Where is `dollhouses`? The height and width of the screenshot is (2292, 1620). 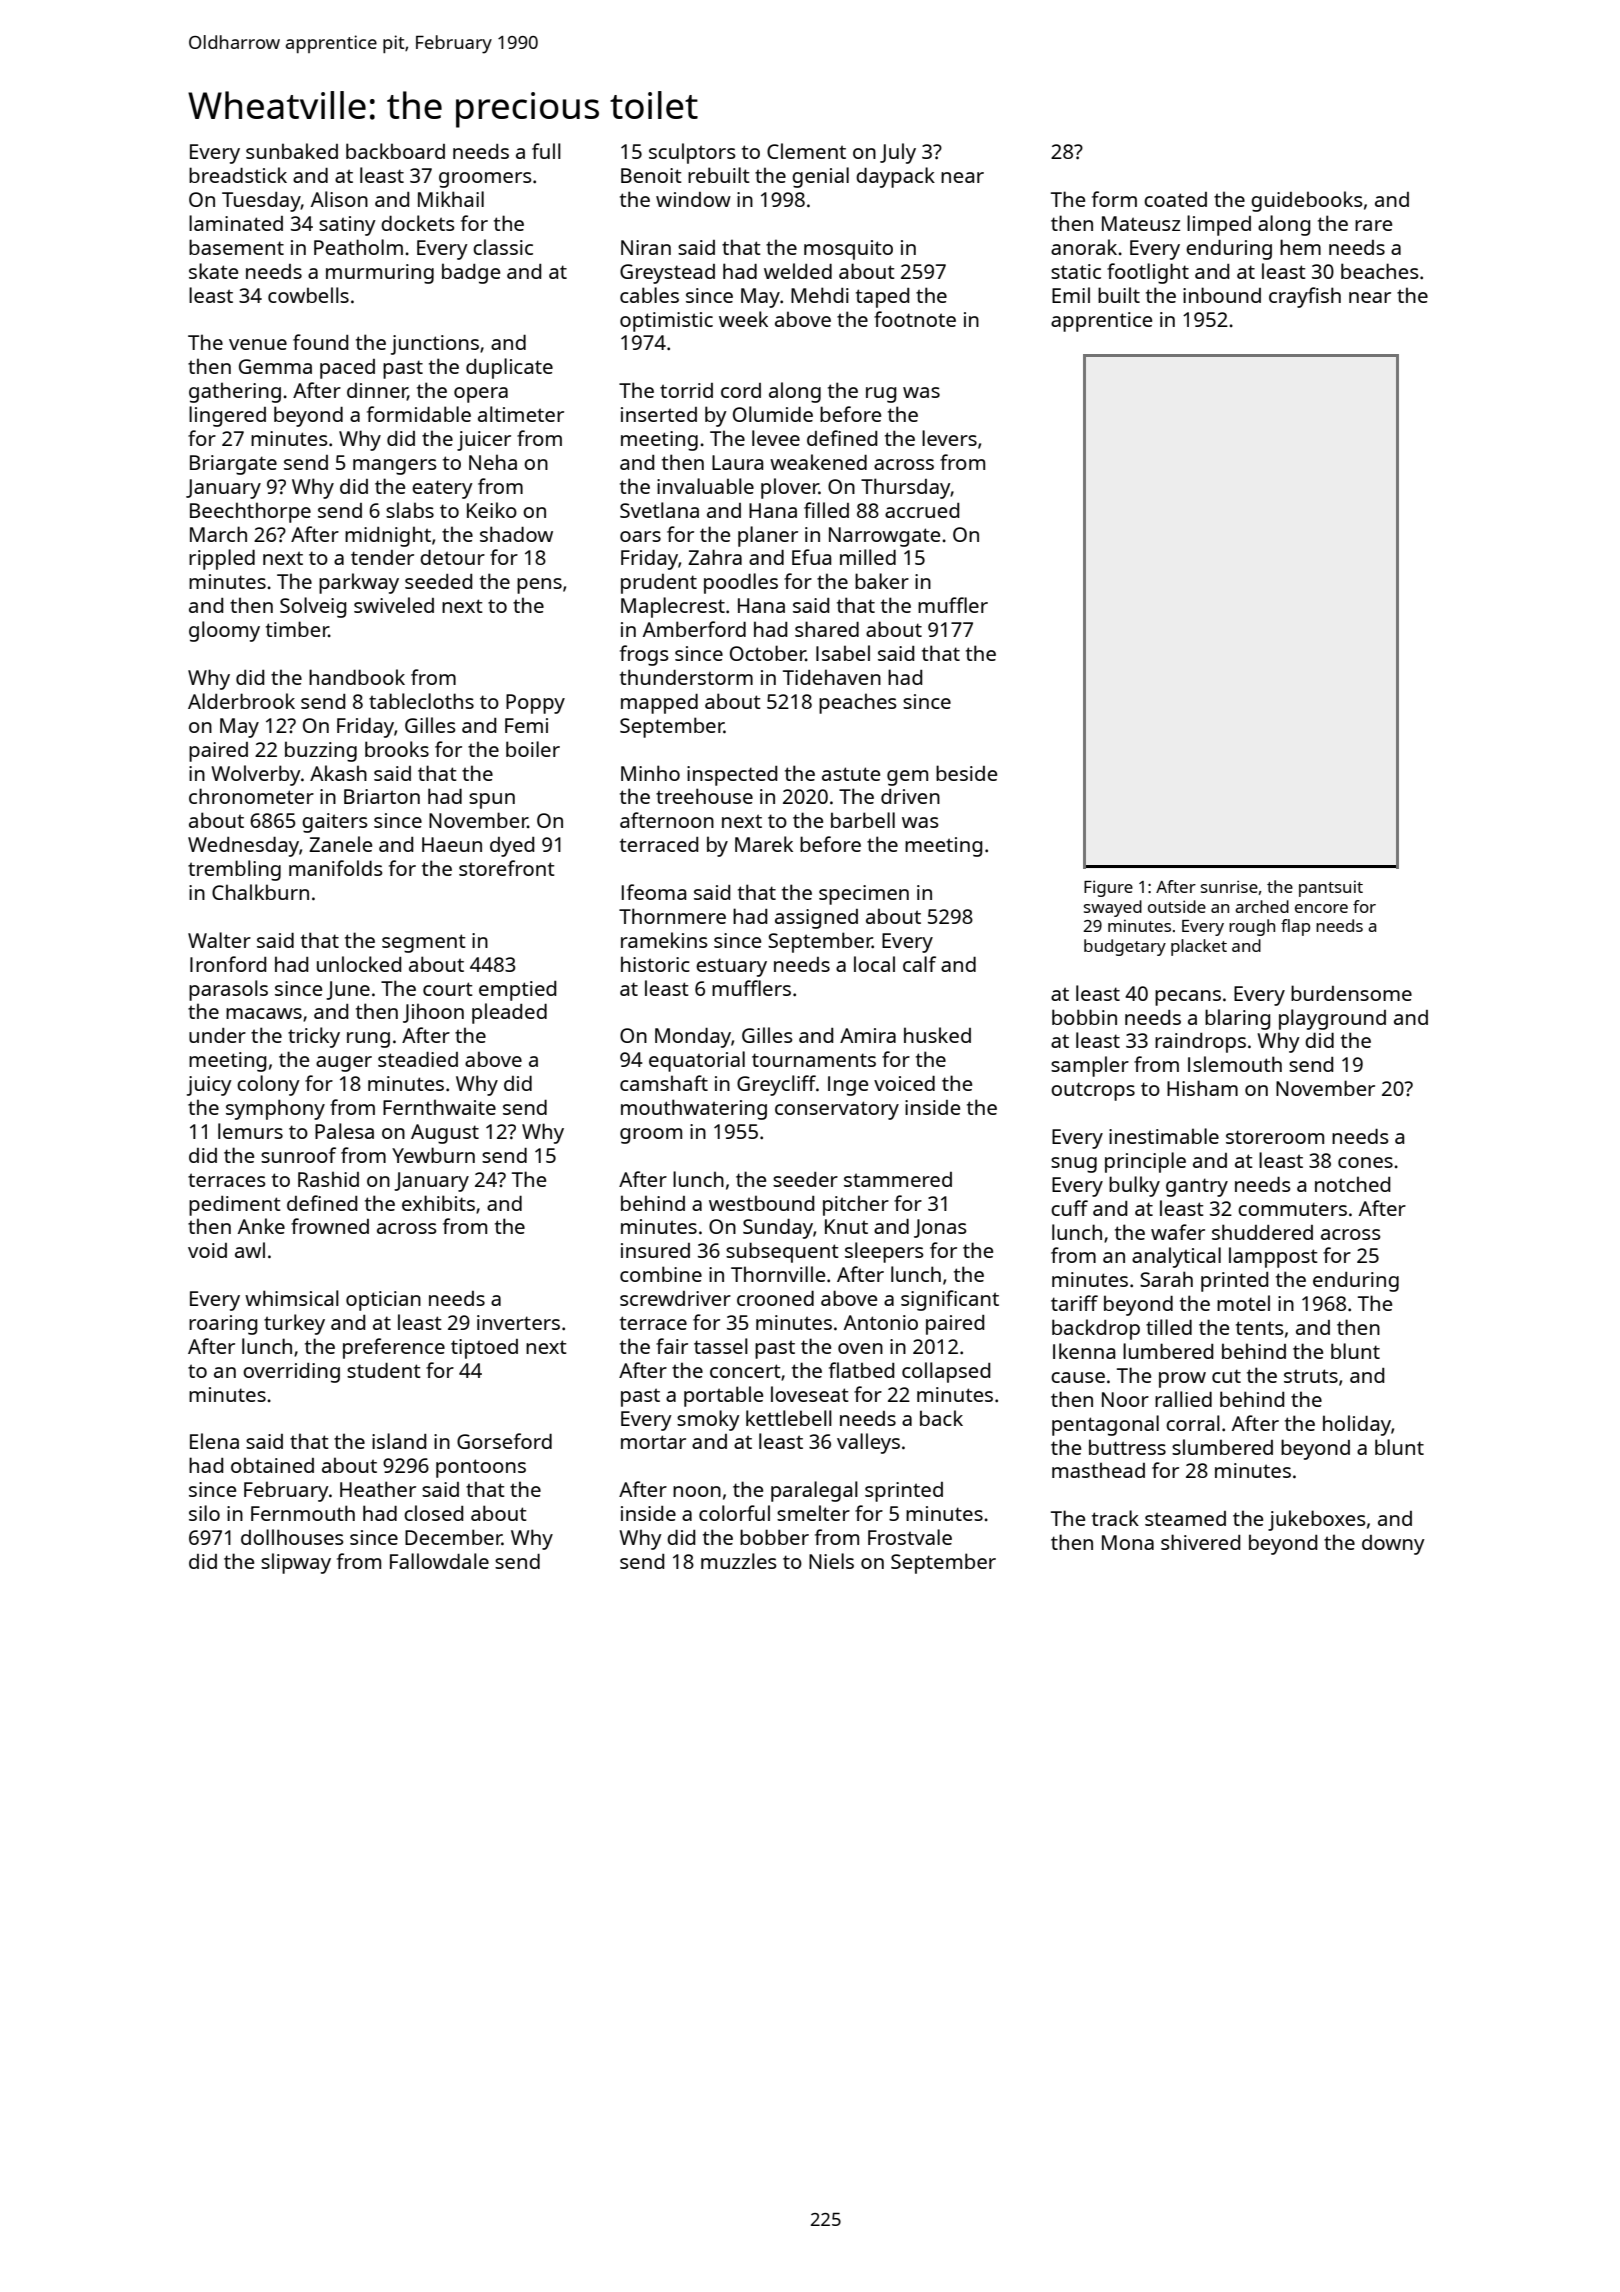
dollhouses is located at coordinates (292, 1537).
